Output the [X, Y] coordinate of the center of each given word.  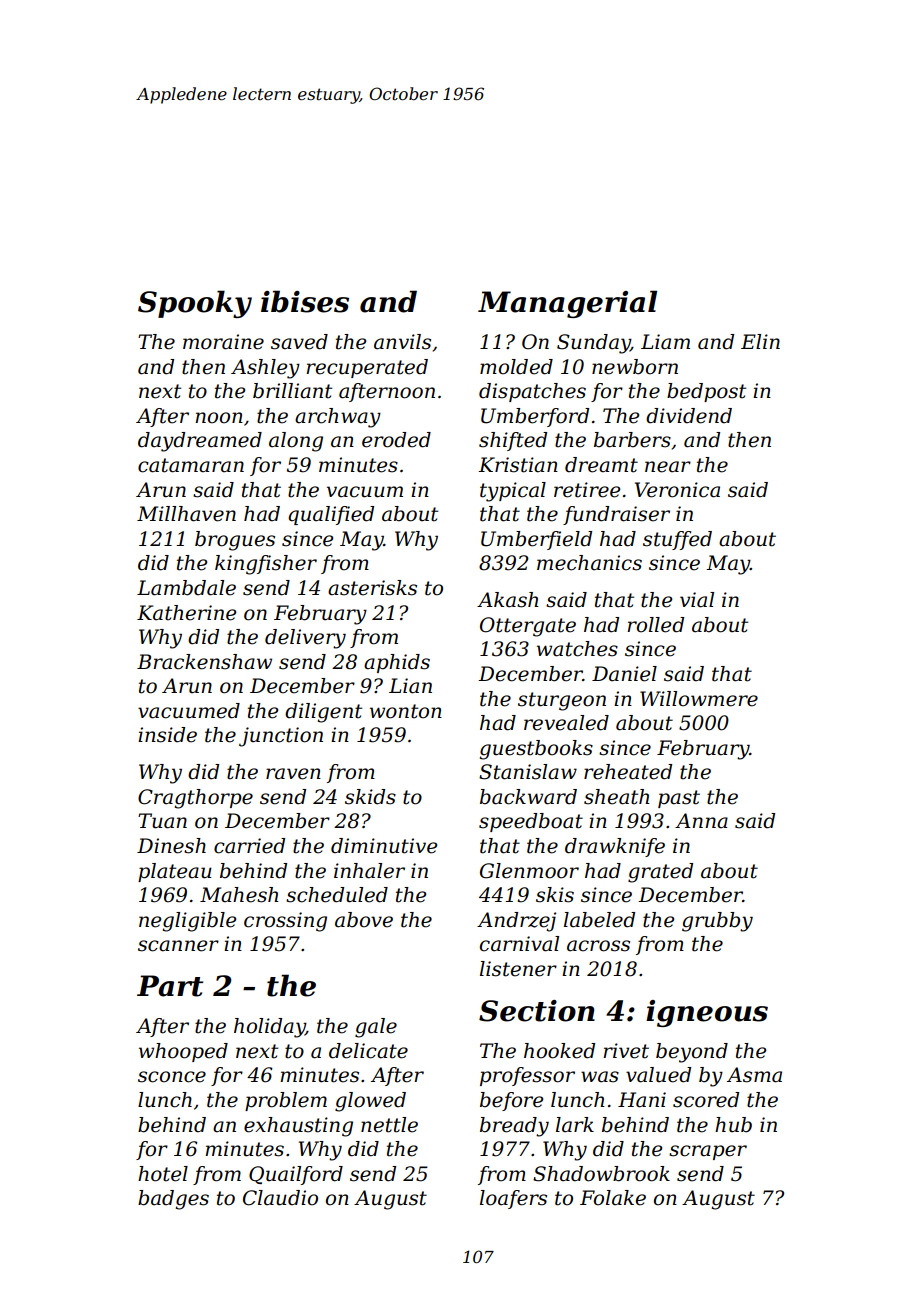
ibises [305, 301]
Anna [701, 821]
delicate [368, 1051]
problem [286, 1101]
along [296, 442]
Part [170, 986]
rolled [655, 625]
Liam [665, 342]
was [600, 1077]
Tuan [162, 821]
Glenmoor [529, 871]
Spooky [195, 304]
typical [513, 492]
